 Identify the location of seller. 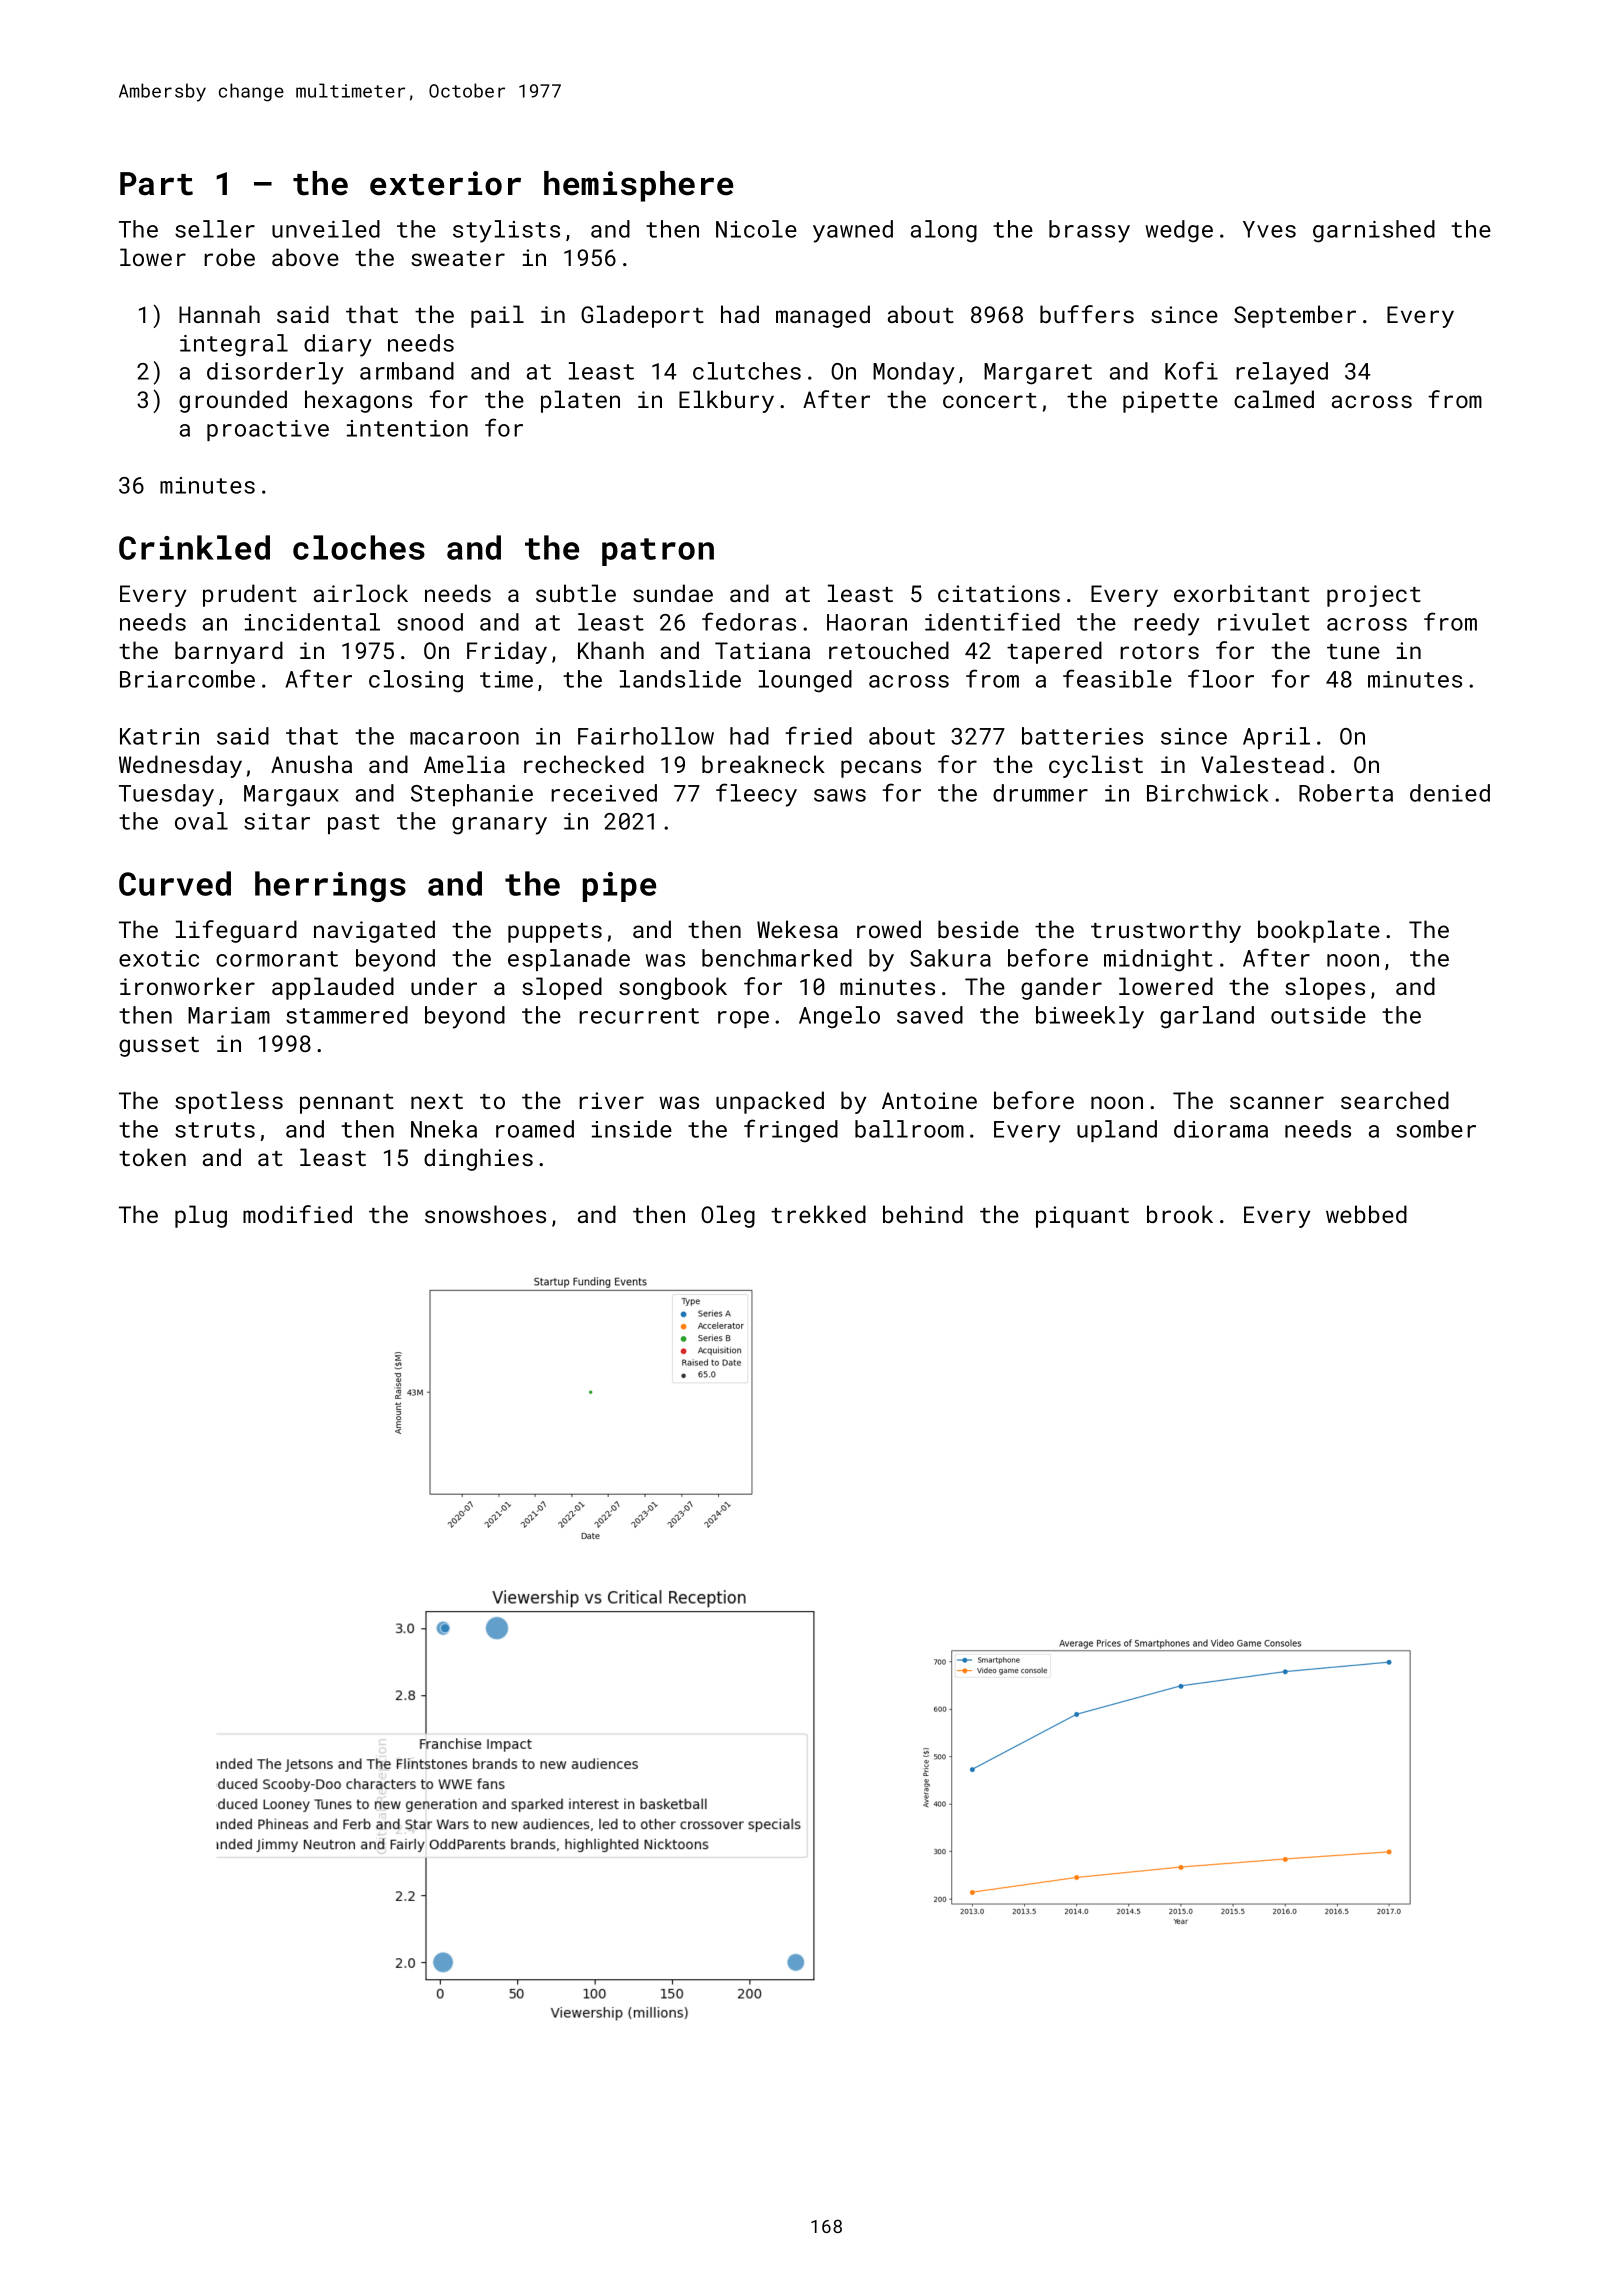
(215, 229).
